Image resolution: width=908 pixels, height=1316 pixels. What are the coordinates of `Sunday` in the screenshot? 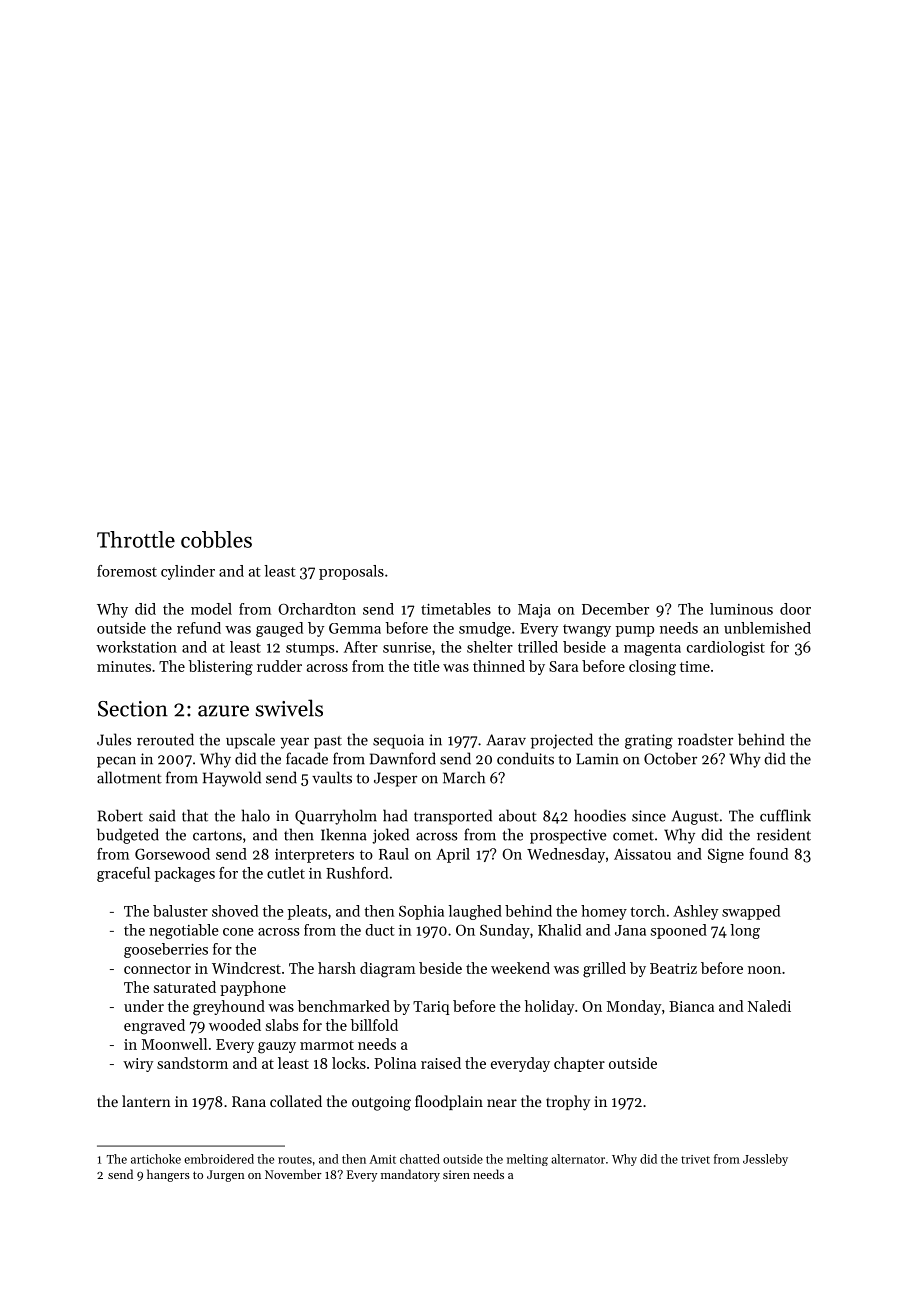 It's located at (505, 931).
